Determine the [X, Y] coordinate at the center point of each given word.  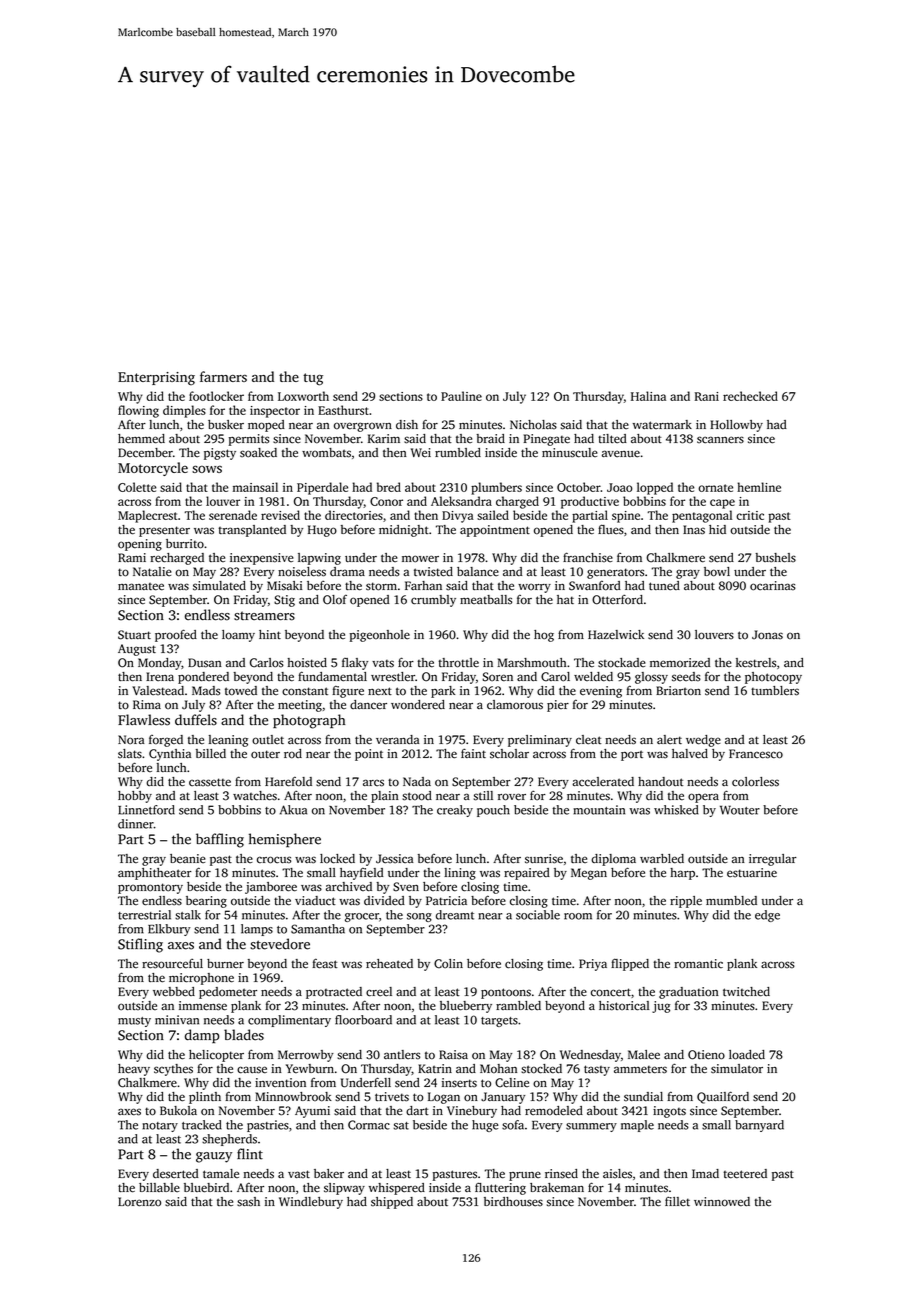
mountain [599, 810]
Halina [648, 396]
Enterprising [156, 379]
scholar [509, 754]
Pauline [461, 396]
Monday [159, 664]
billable [159, 1188]
